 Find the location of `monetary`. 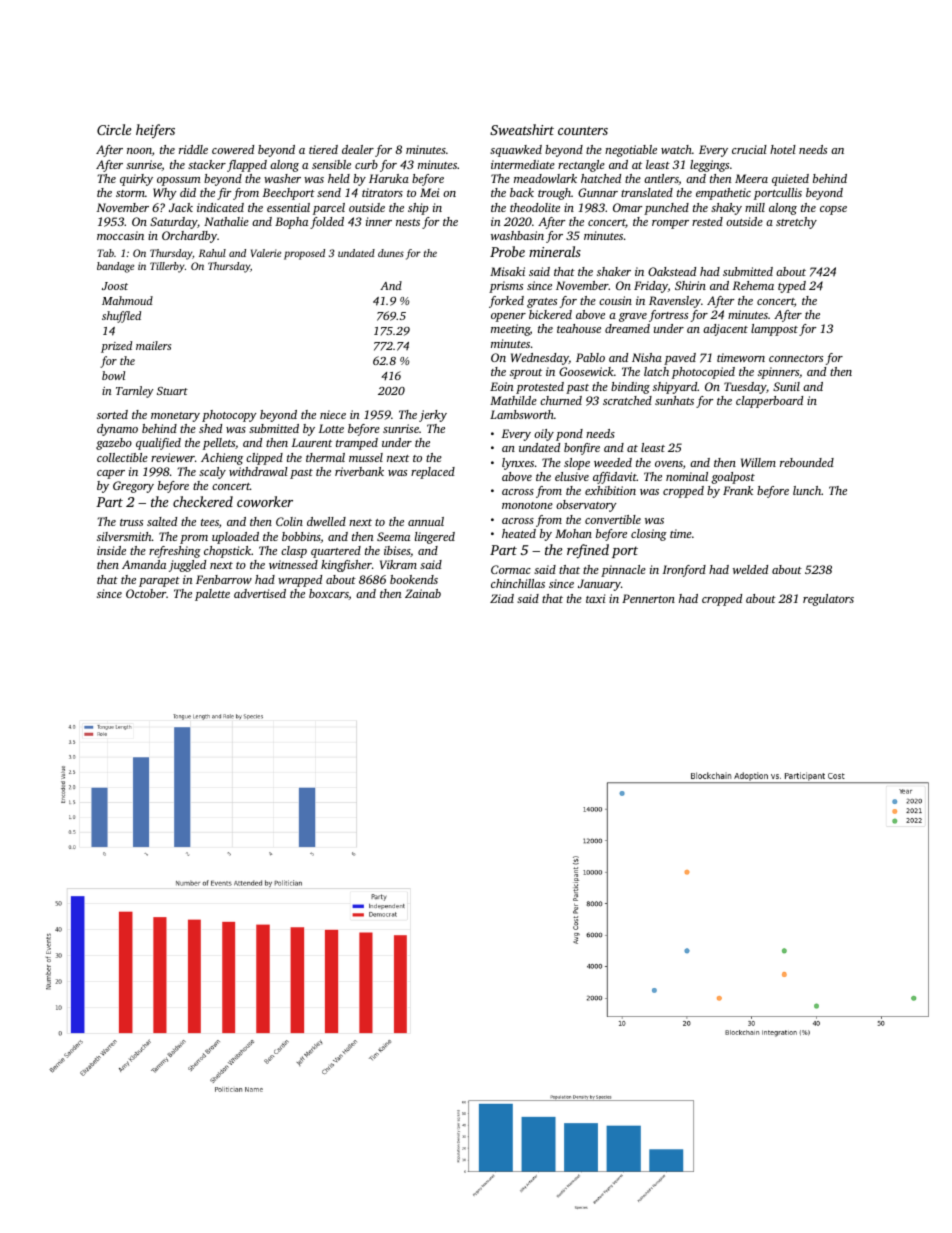

monetary is located at coordinates (175, 417).
